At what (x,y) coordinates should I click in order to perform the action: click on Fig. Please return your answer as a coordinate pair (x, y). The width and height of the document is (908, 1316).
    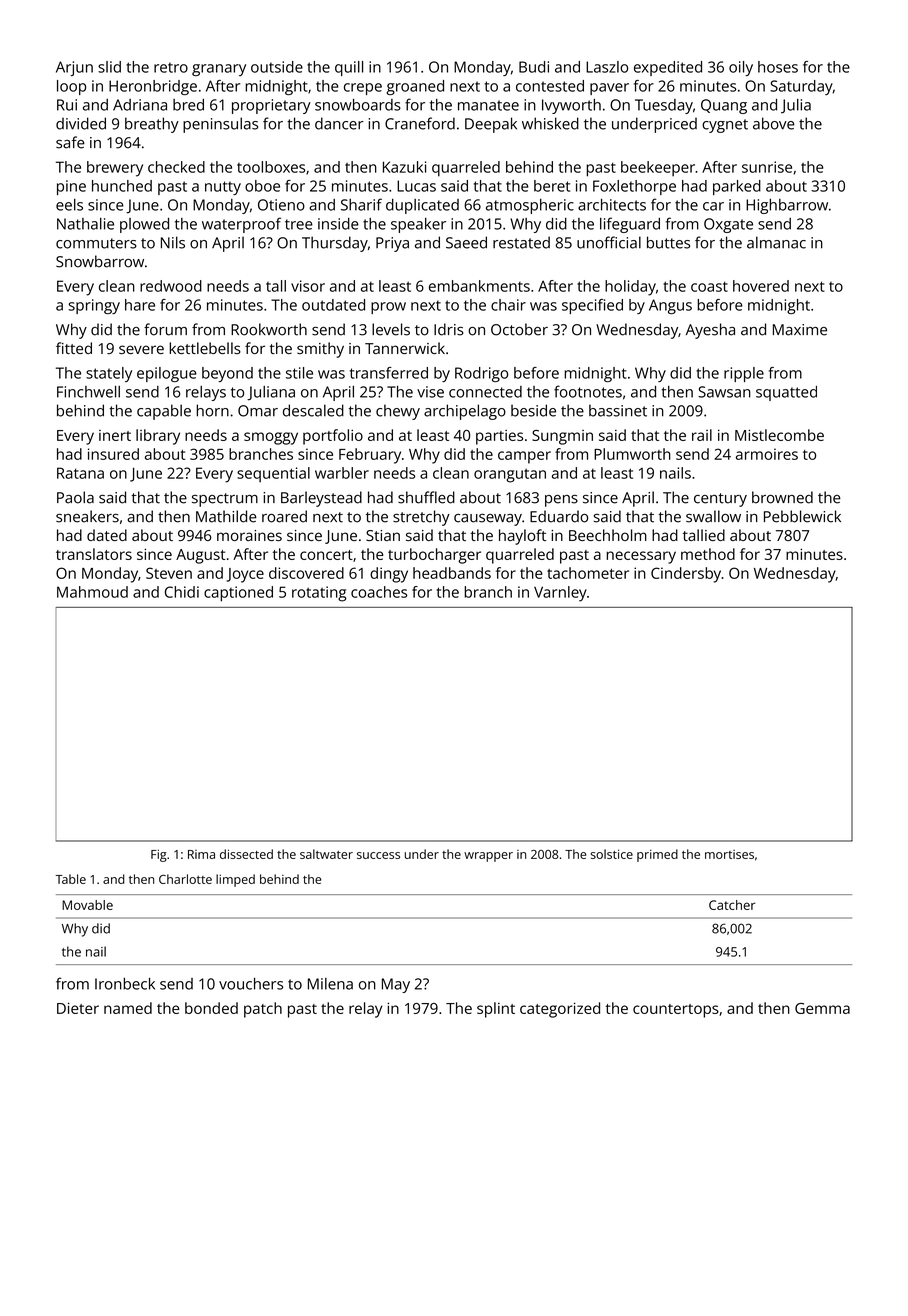
    Looking at the image, I should click on (159, 856).
